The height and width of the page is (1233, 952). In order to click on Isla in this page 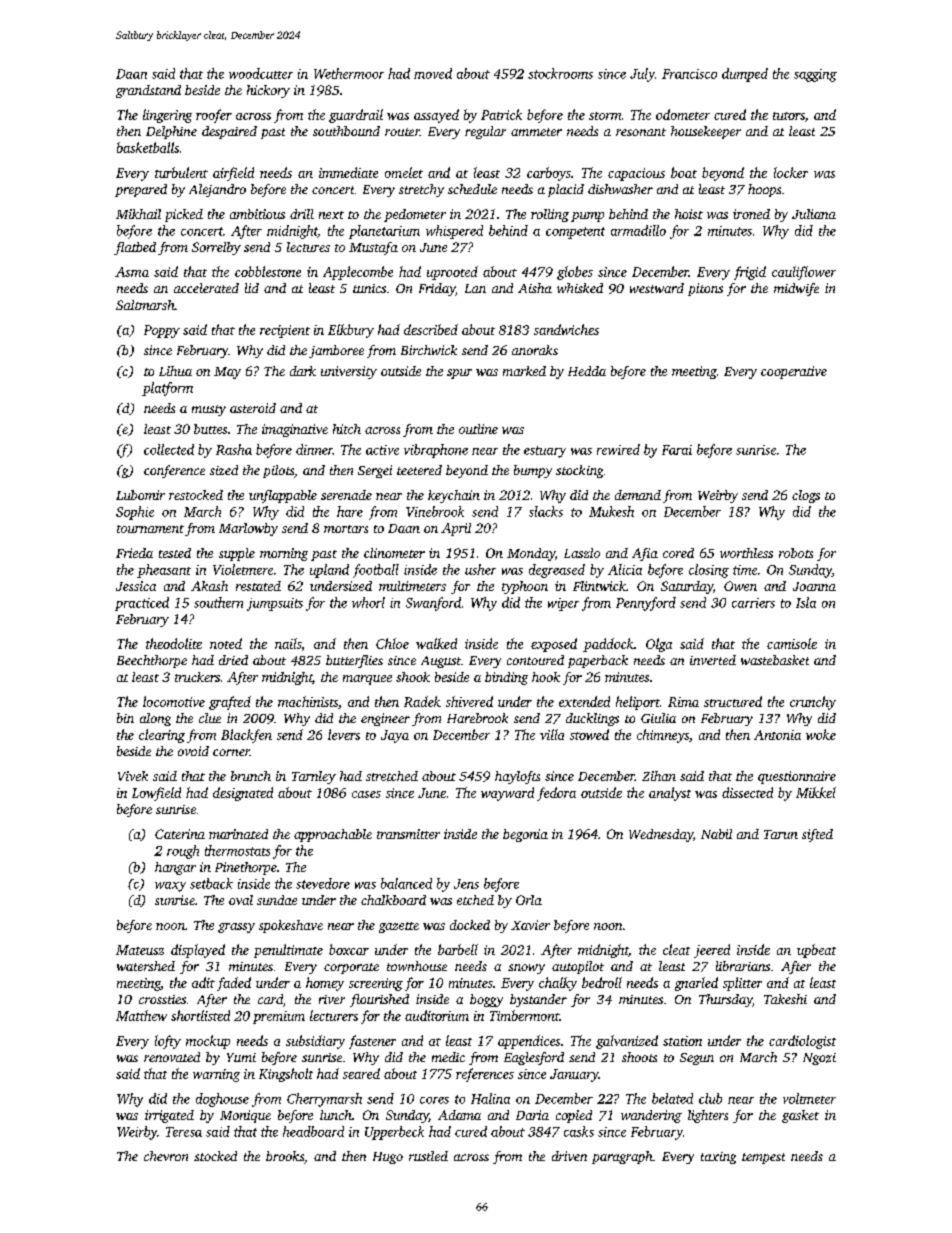, I will do `click(806, 602)`.
